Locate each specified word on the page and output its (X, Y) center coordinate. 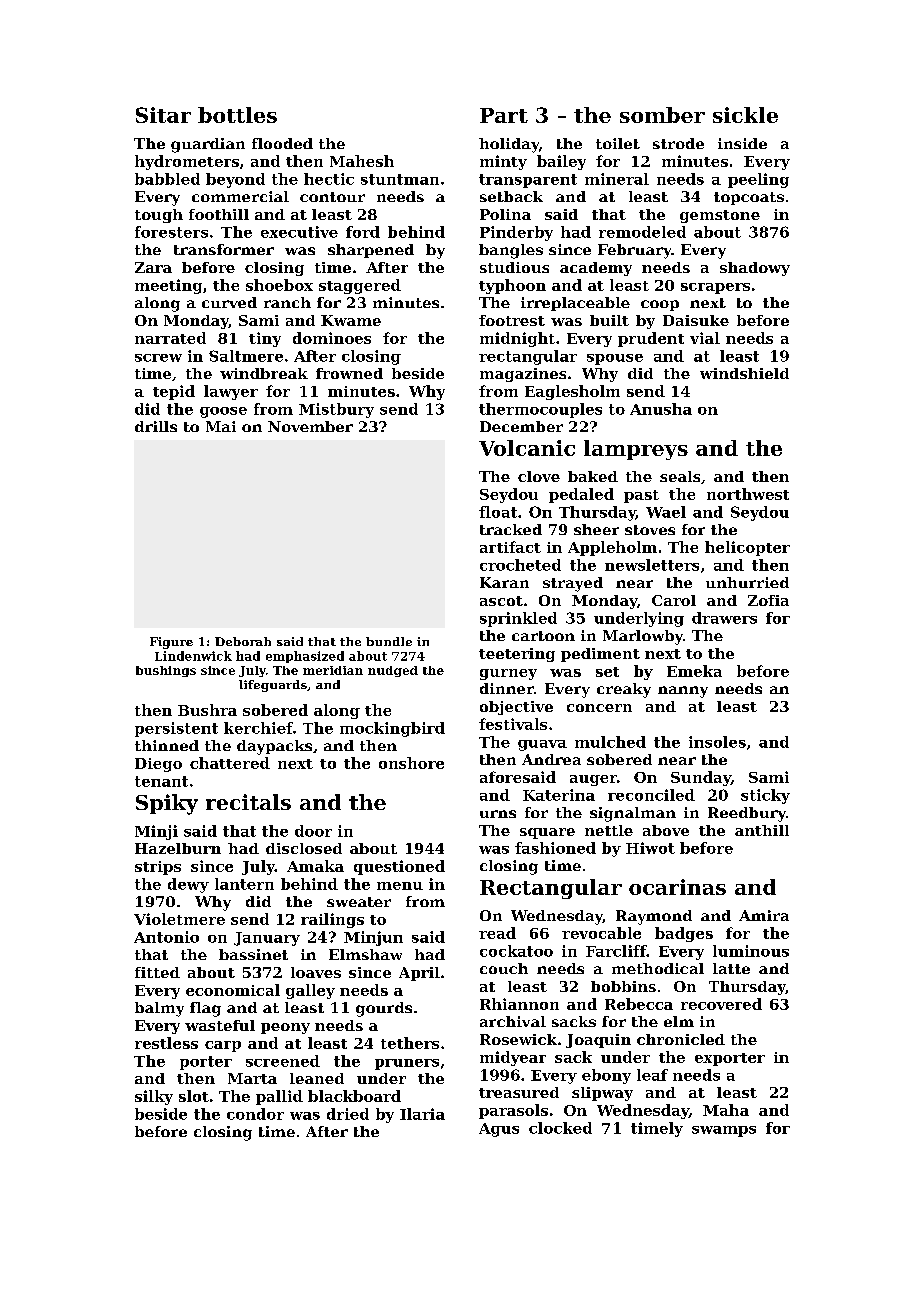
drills (156, 426)
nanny (683, 692)
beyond (235, 180)
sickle (745, 115)
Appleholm (612, 548)
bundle (389, 641)
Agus (499, 1130)
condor (255, 1114)
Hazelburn (178, 848)
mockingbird (392, 729)
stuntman (400, 179)
